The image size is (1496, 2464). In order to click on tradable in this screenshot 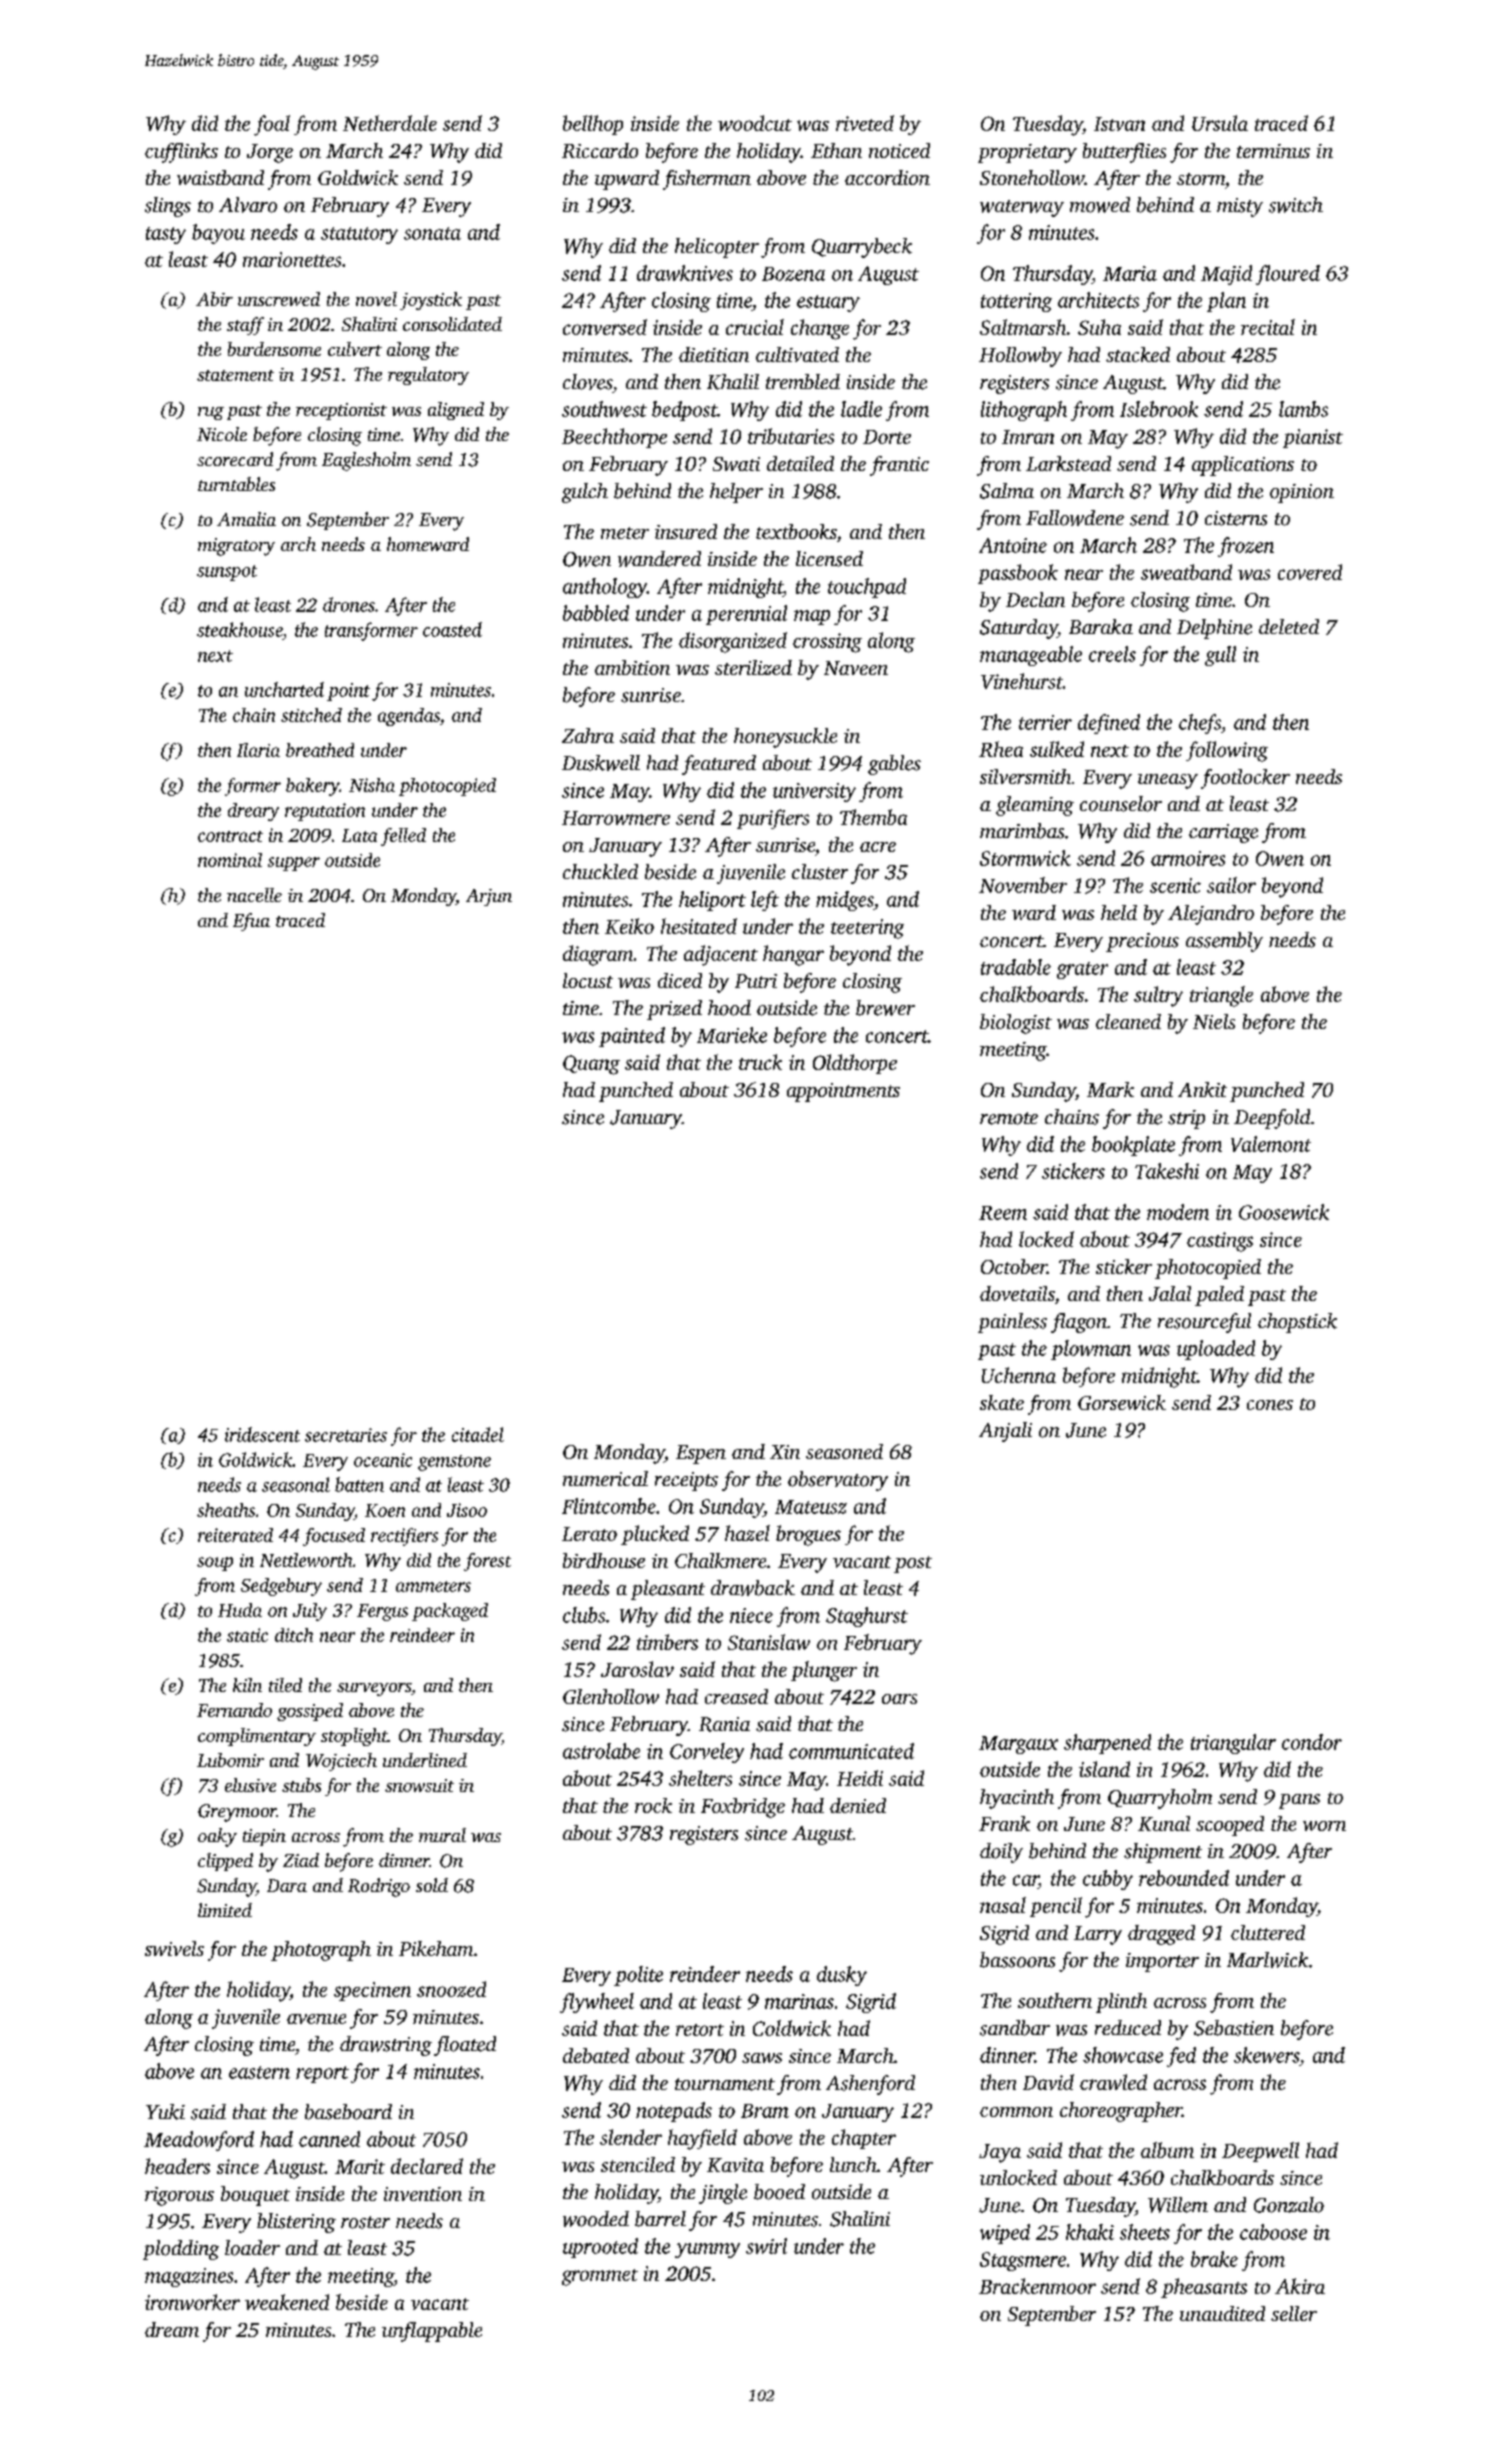, I will do `click(1016, 967)`.
